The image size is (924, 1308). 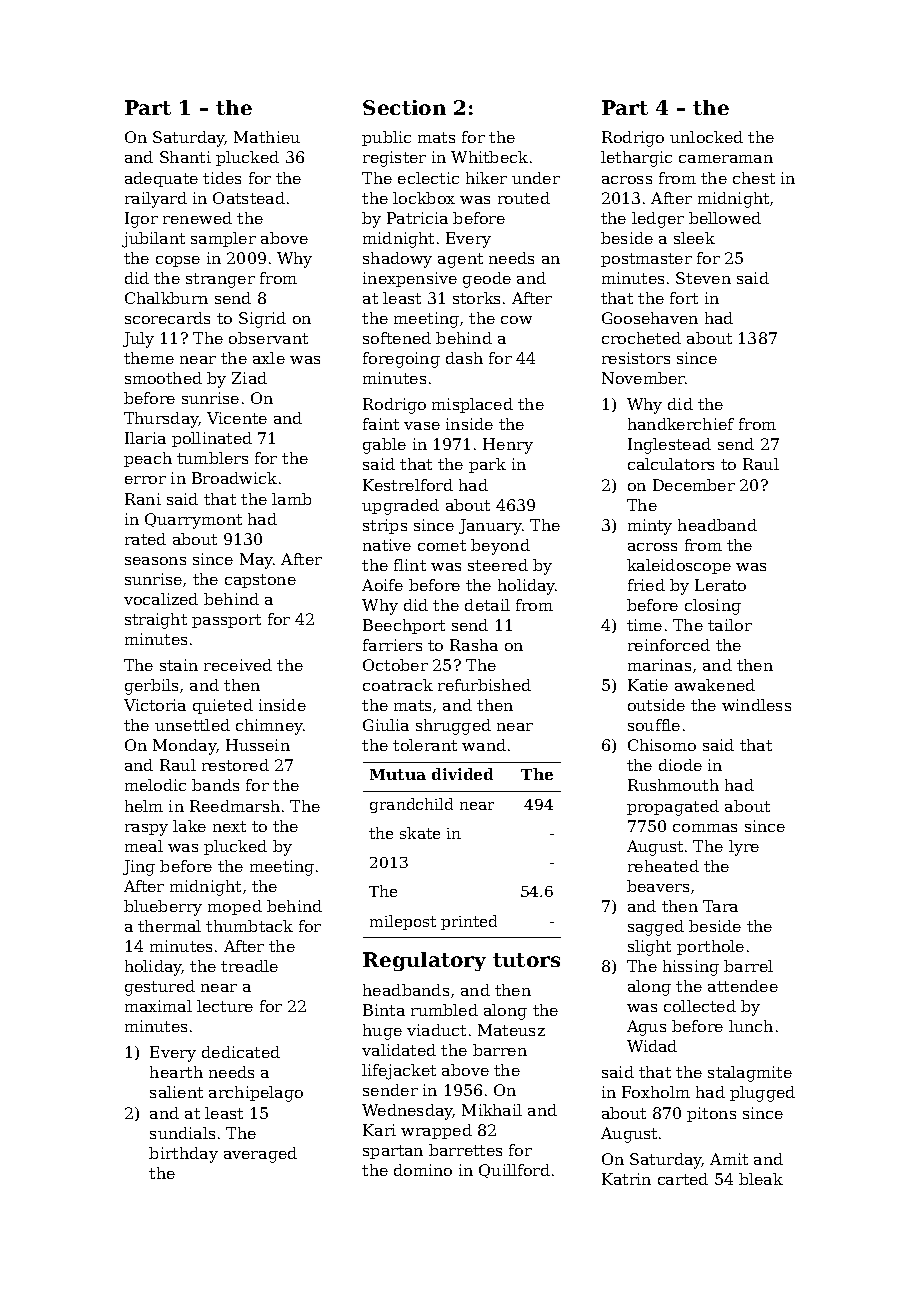 I want to click on dash, so click(x=464, y=358).
